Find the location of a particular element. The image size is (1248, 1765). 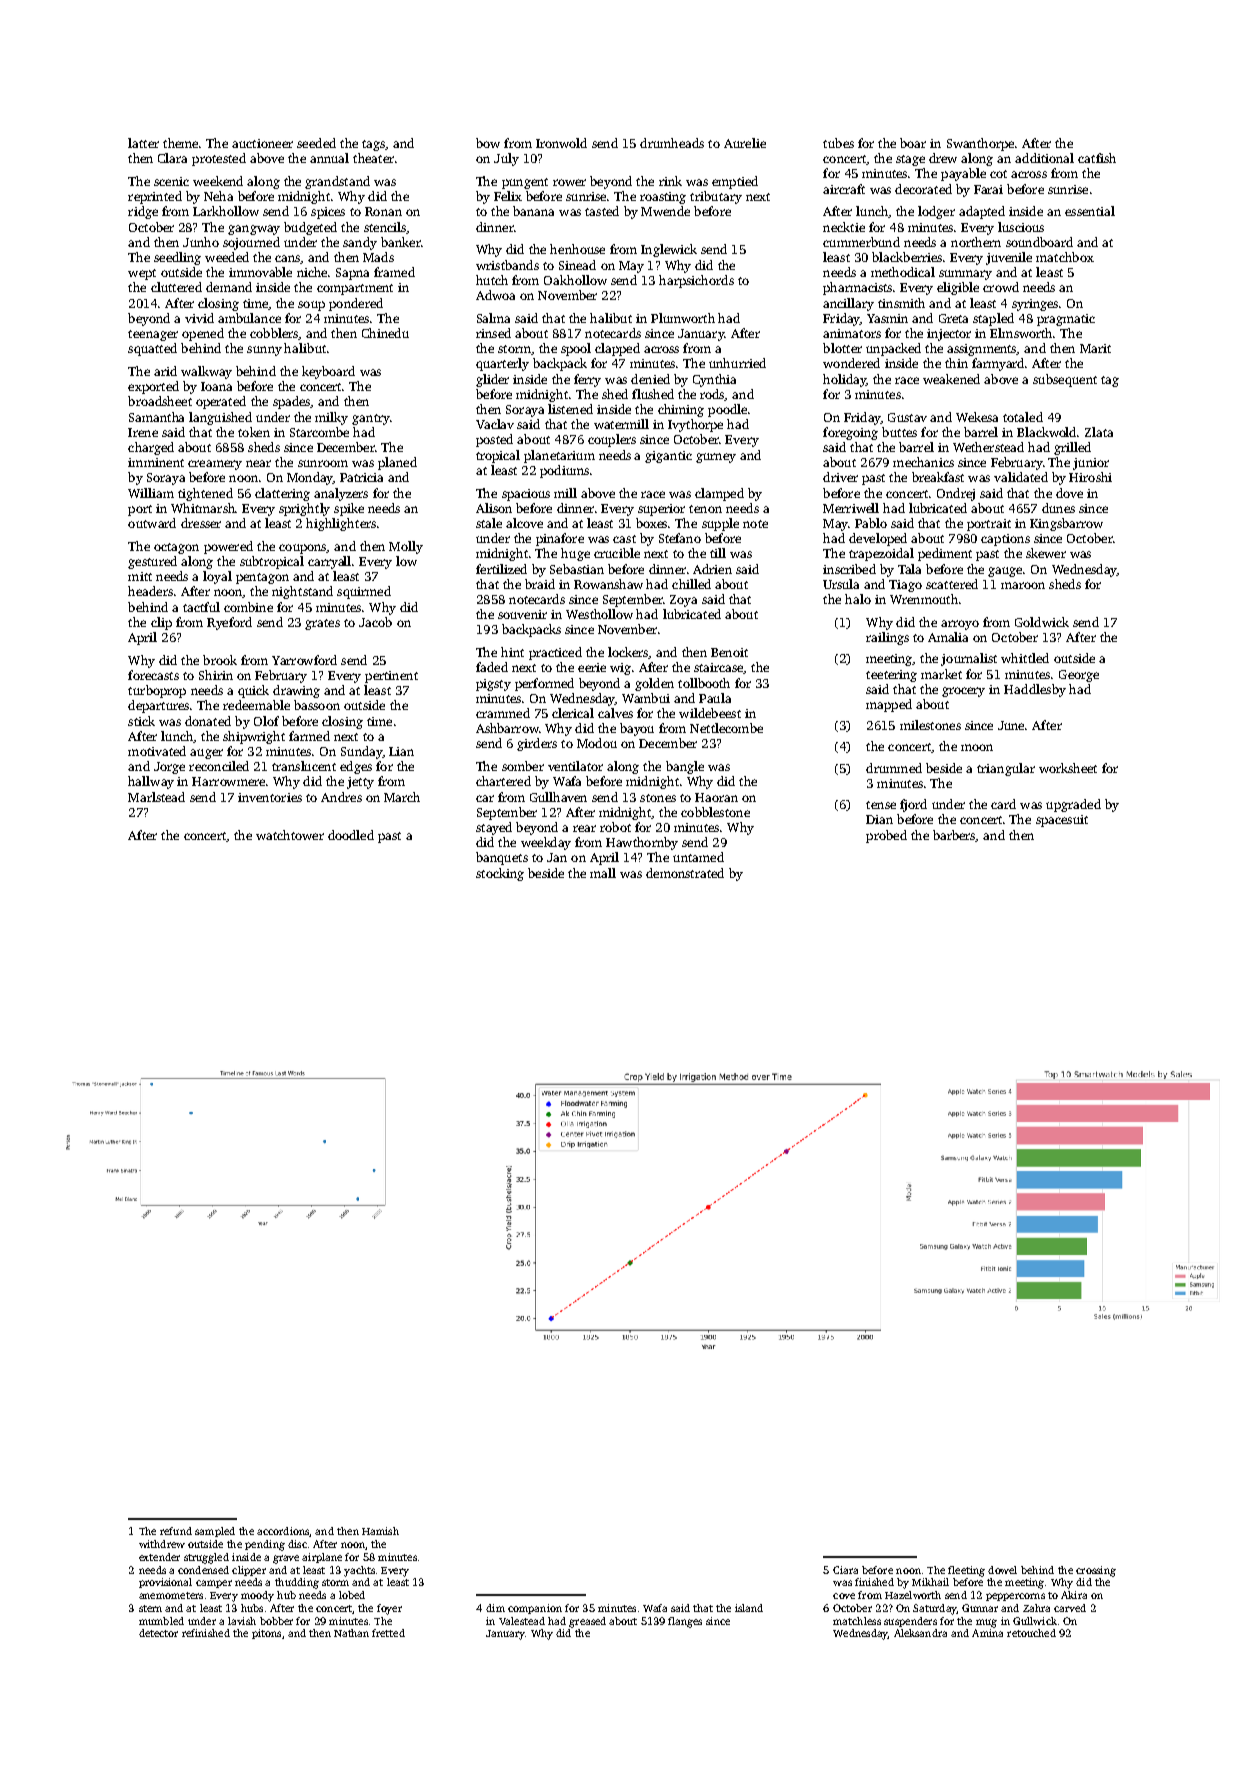

doodled is located at coordinates (351, 835).
